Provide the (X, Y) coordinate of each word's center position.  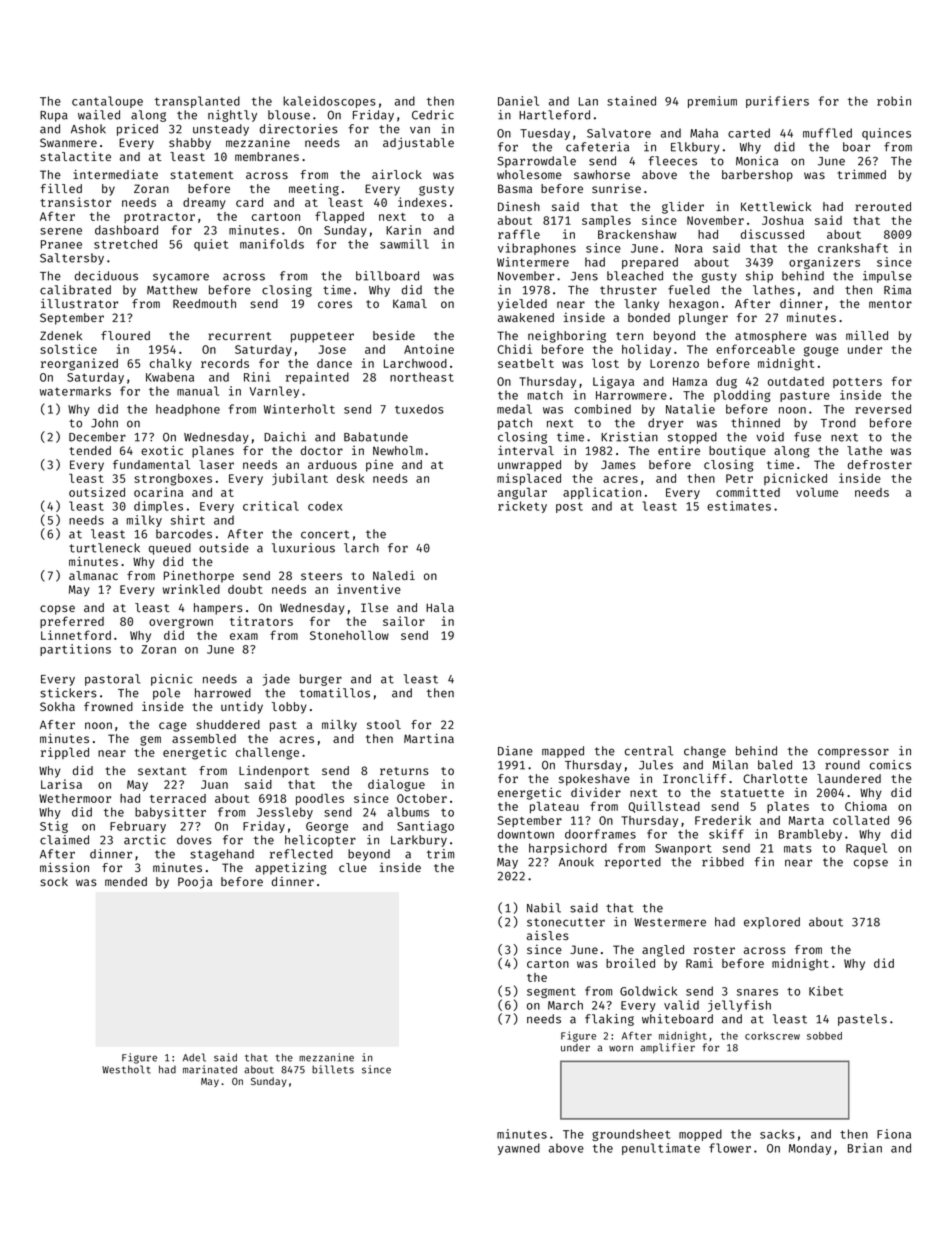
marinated (210, 1069)
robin (894, 101)
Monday (810, 1149)
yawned (519, 1149)
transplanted (197, 102)
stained (631, 101)
